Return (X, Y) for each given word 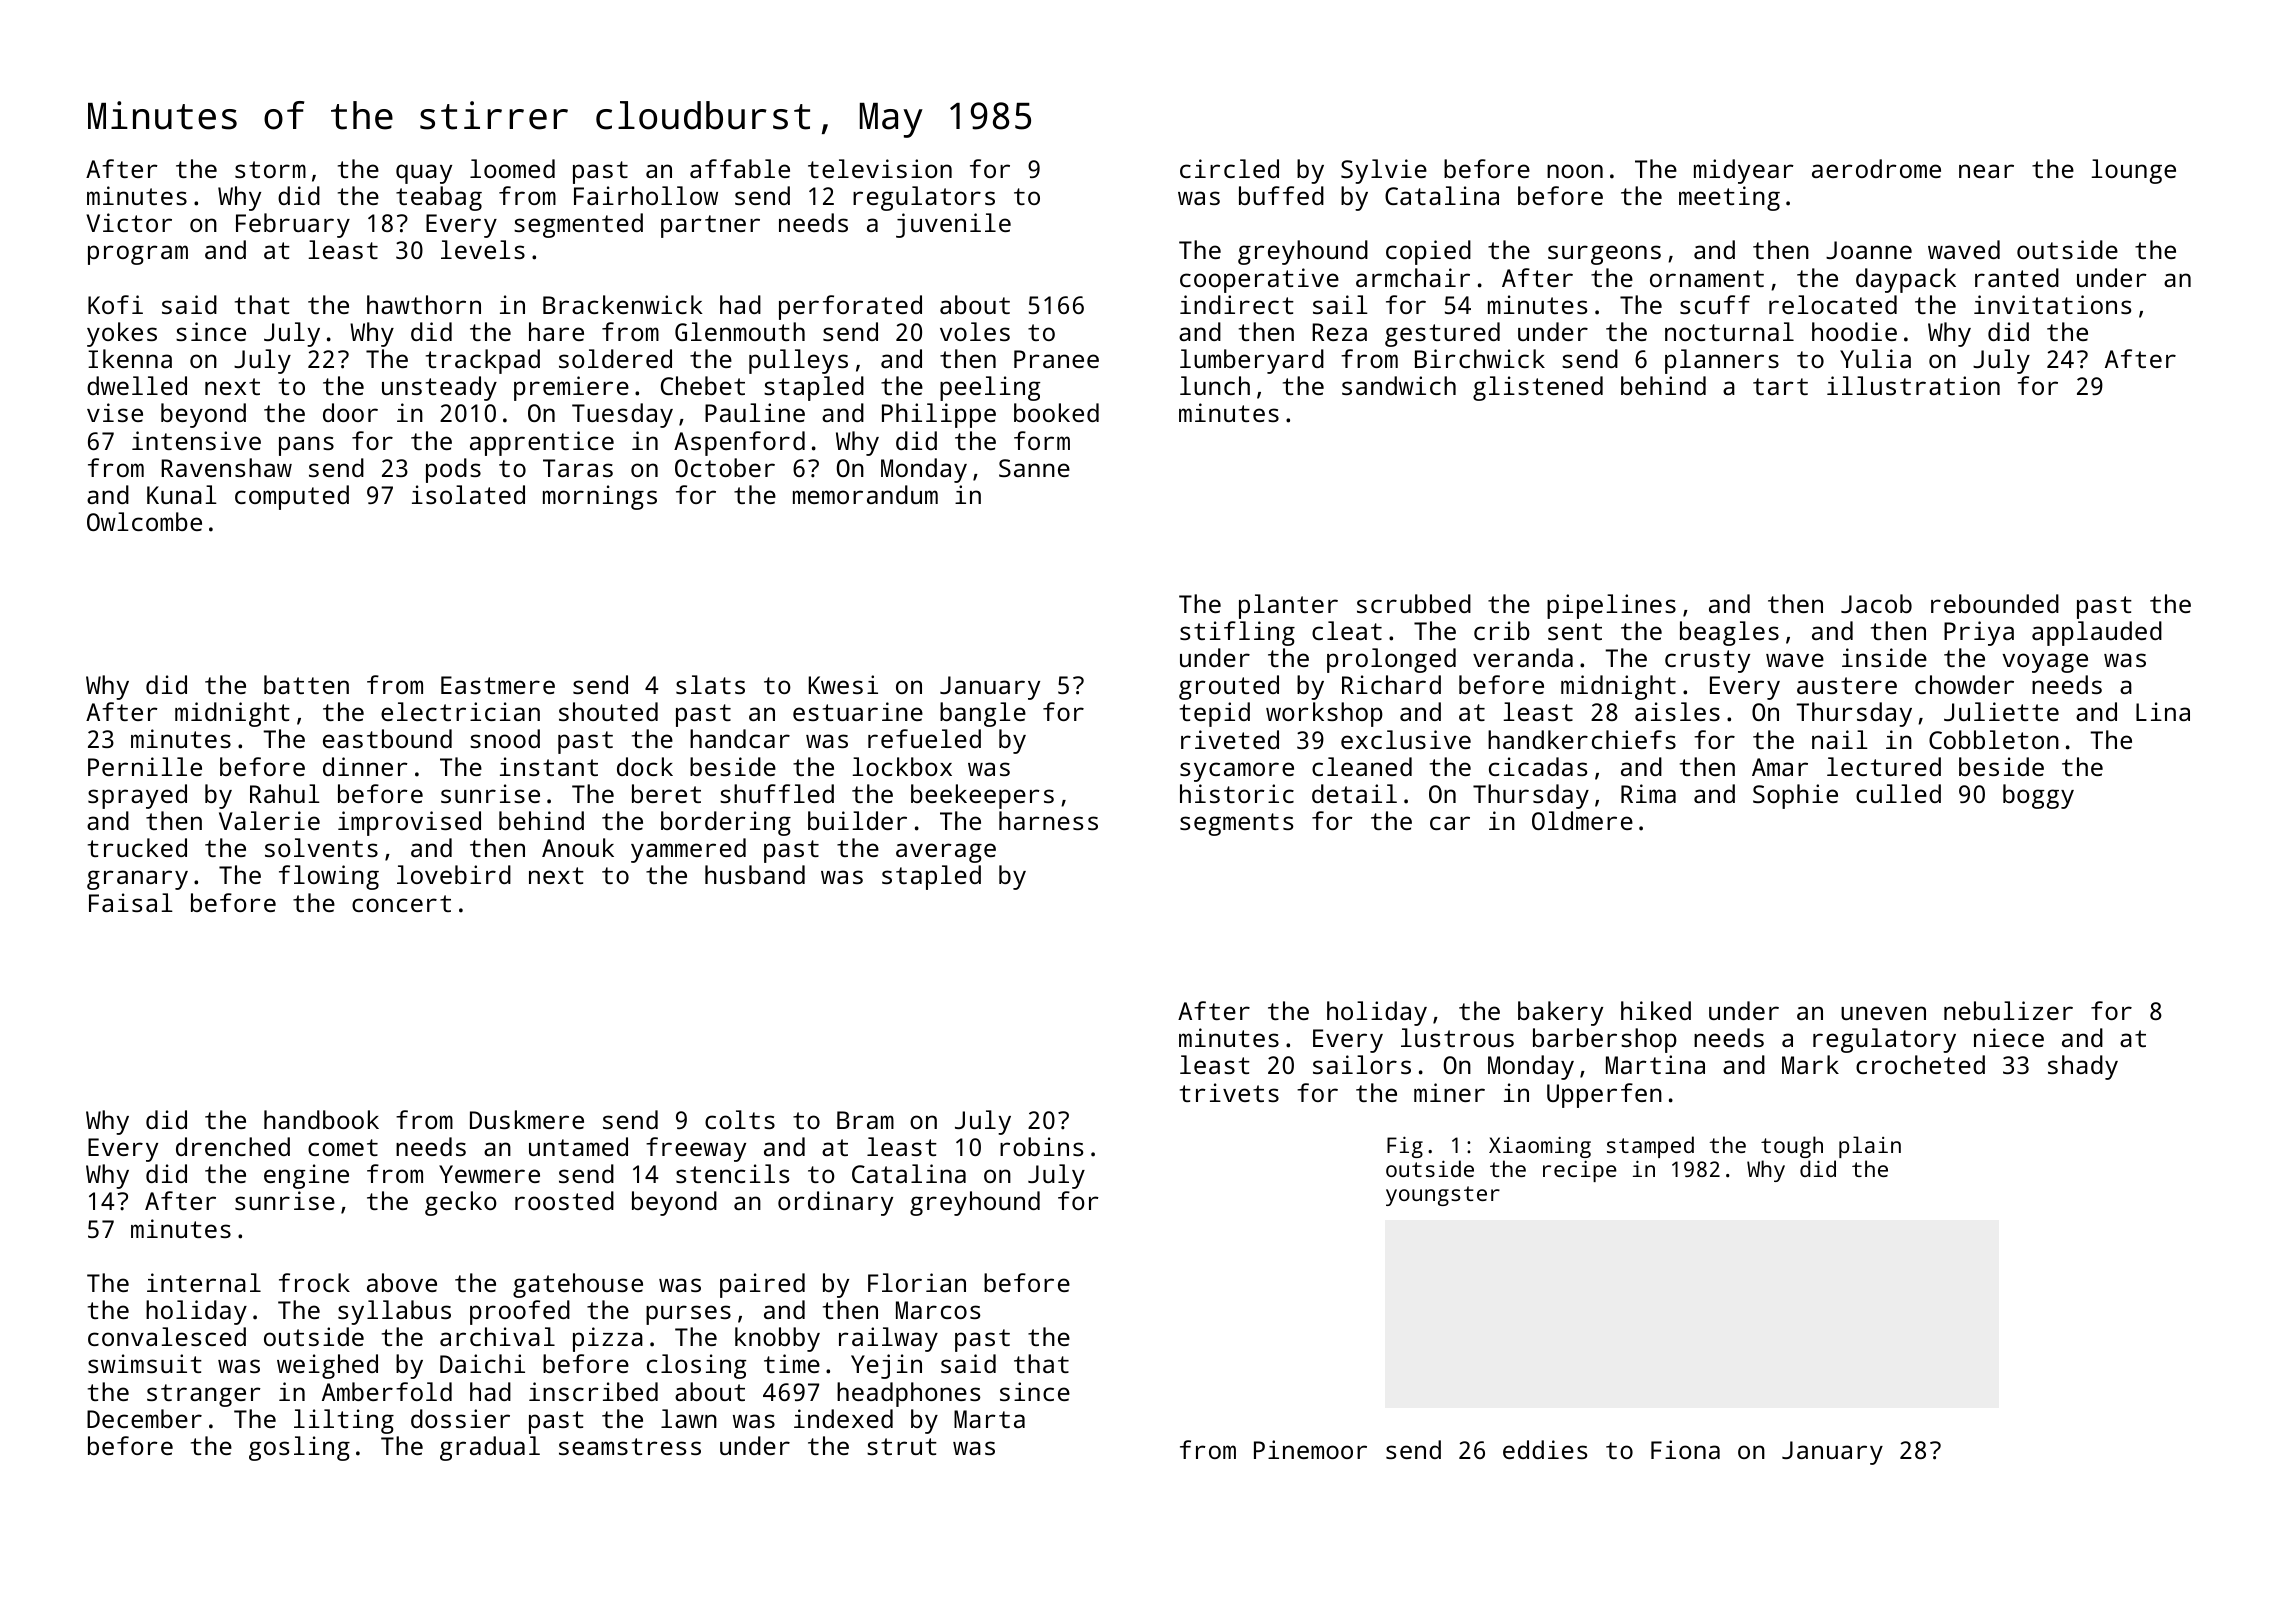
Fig (1405, 1147)
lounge (2133, 171)
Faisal (131, 902)
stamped (1650, 1147)
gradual (490, 1448)
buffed (1281, 195)
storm (270, 169)
